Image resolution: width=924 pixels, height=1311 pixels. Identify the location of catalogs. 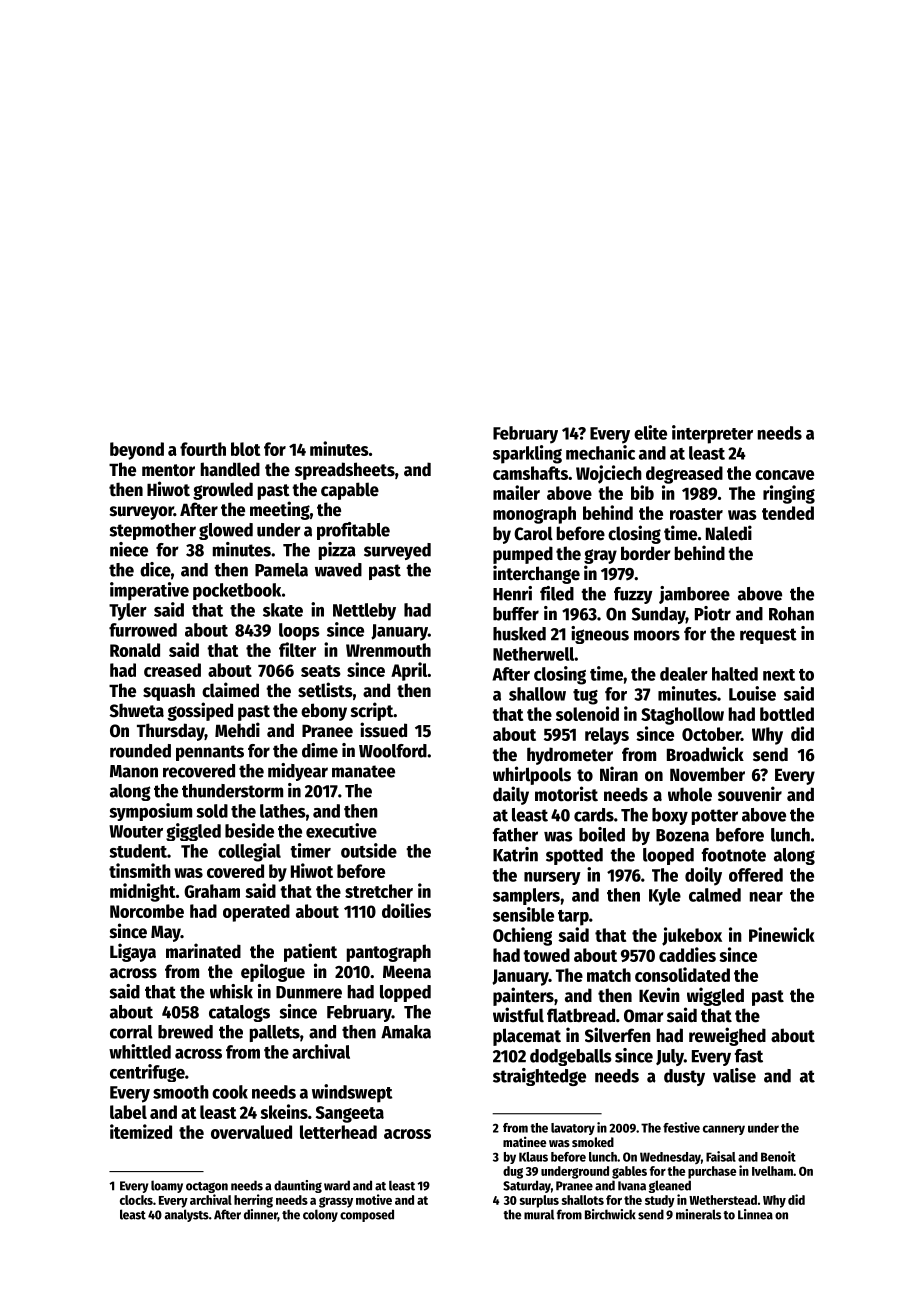
(239, 1013).
